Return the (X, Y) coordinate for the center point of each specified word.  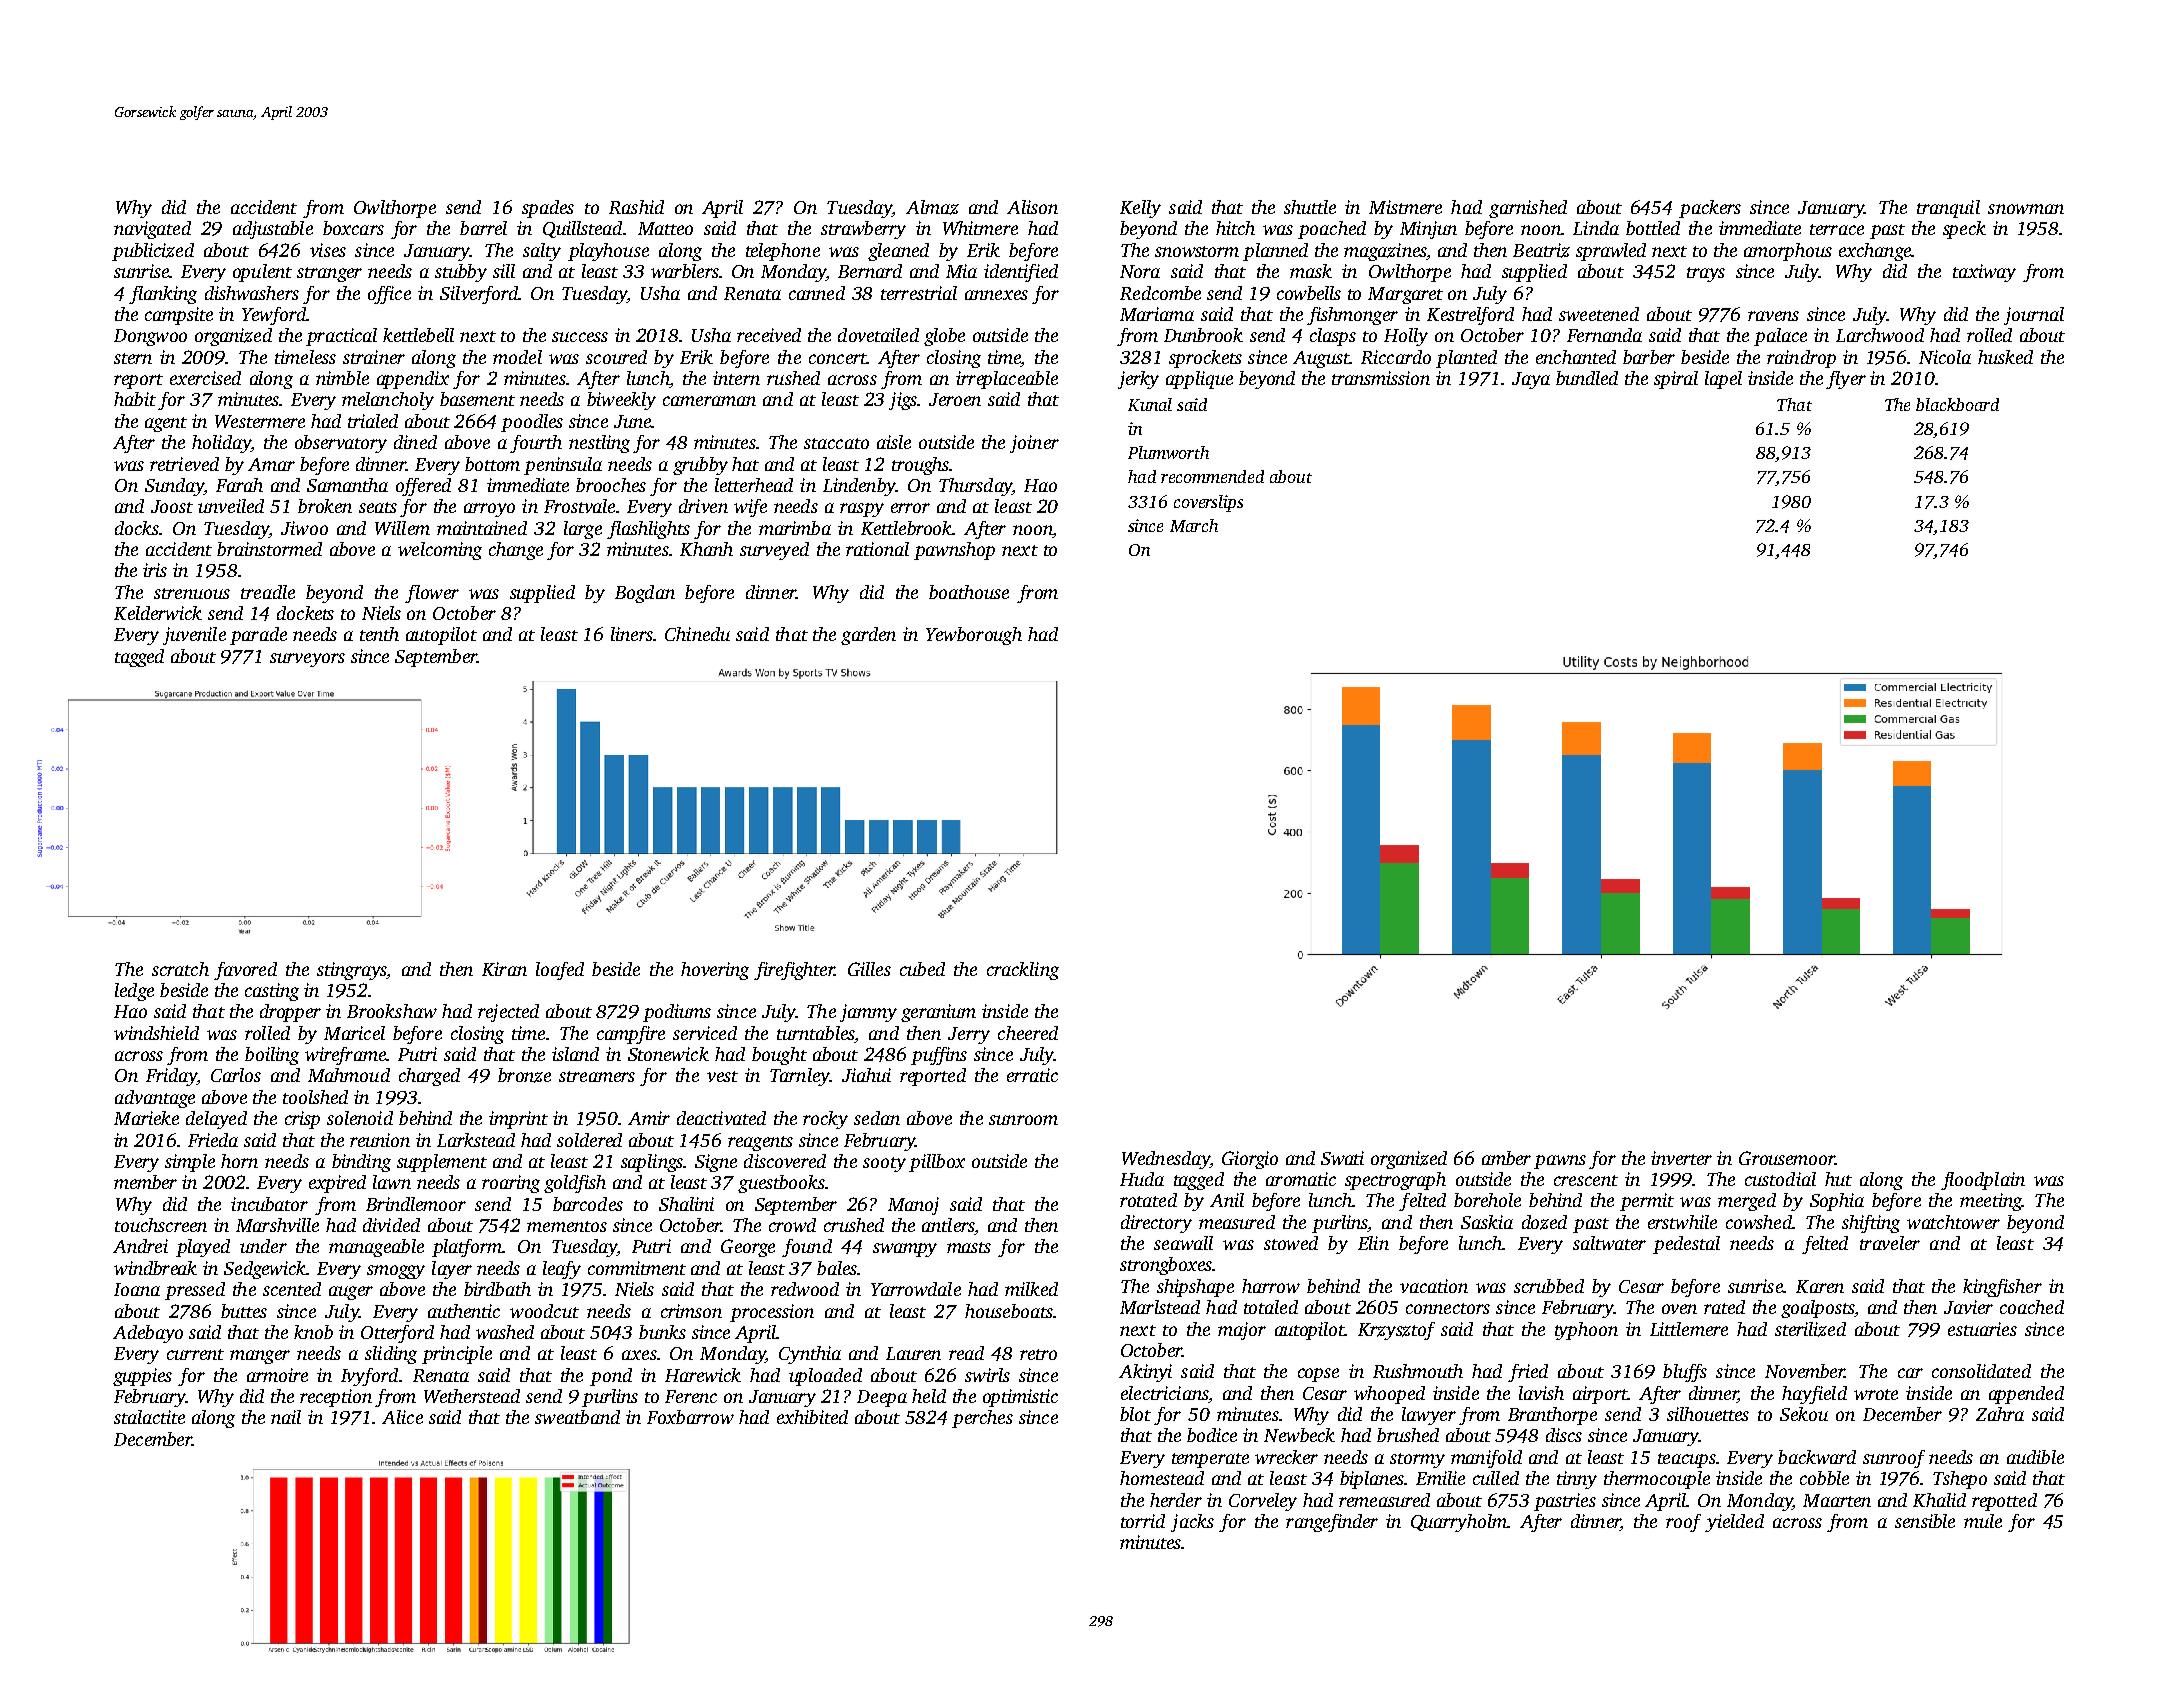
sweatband (577, 1417)
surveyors (307, 660)
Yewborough (974, 636)
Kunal (1150, 404)
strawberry (863, 230)
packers (1710, 209)
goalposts (1817, 1309)
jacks (1192, 1523)
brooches (611, 485)
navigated (152, 230)
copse (1318, 1375)
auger (351, 1293)
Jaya (1531, 380)
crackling (1023, 971)
